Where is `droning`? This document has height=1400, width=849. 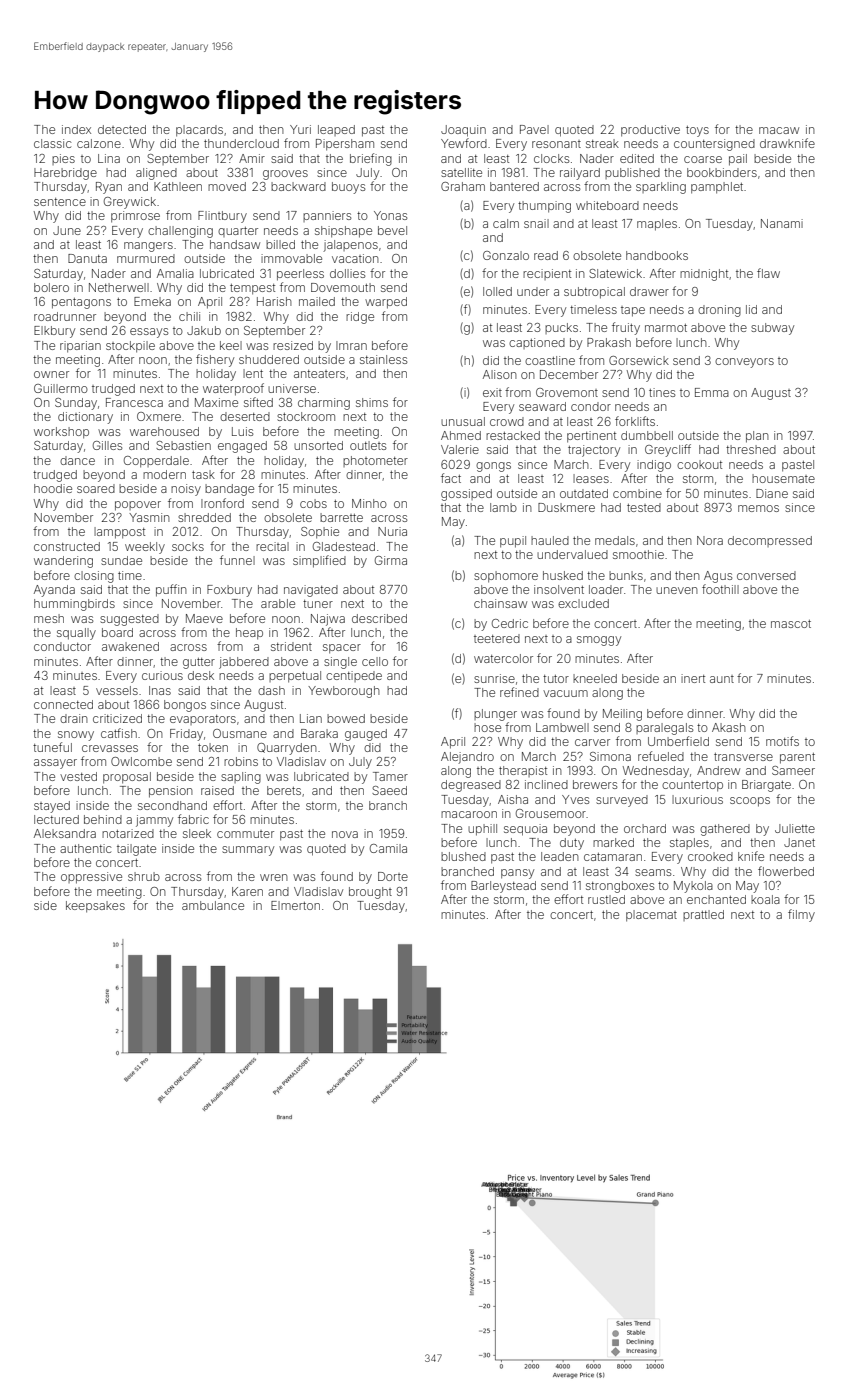 droning is located at coordinates (719, 311).
